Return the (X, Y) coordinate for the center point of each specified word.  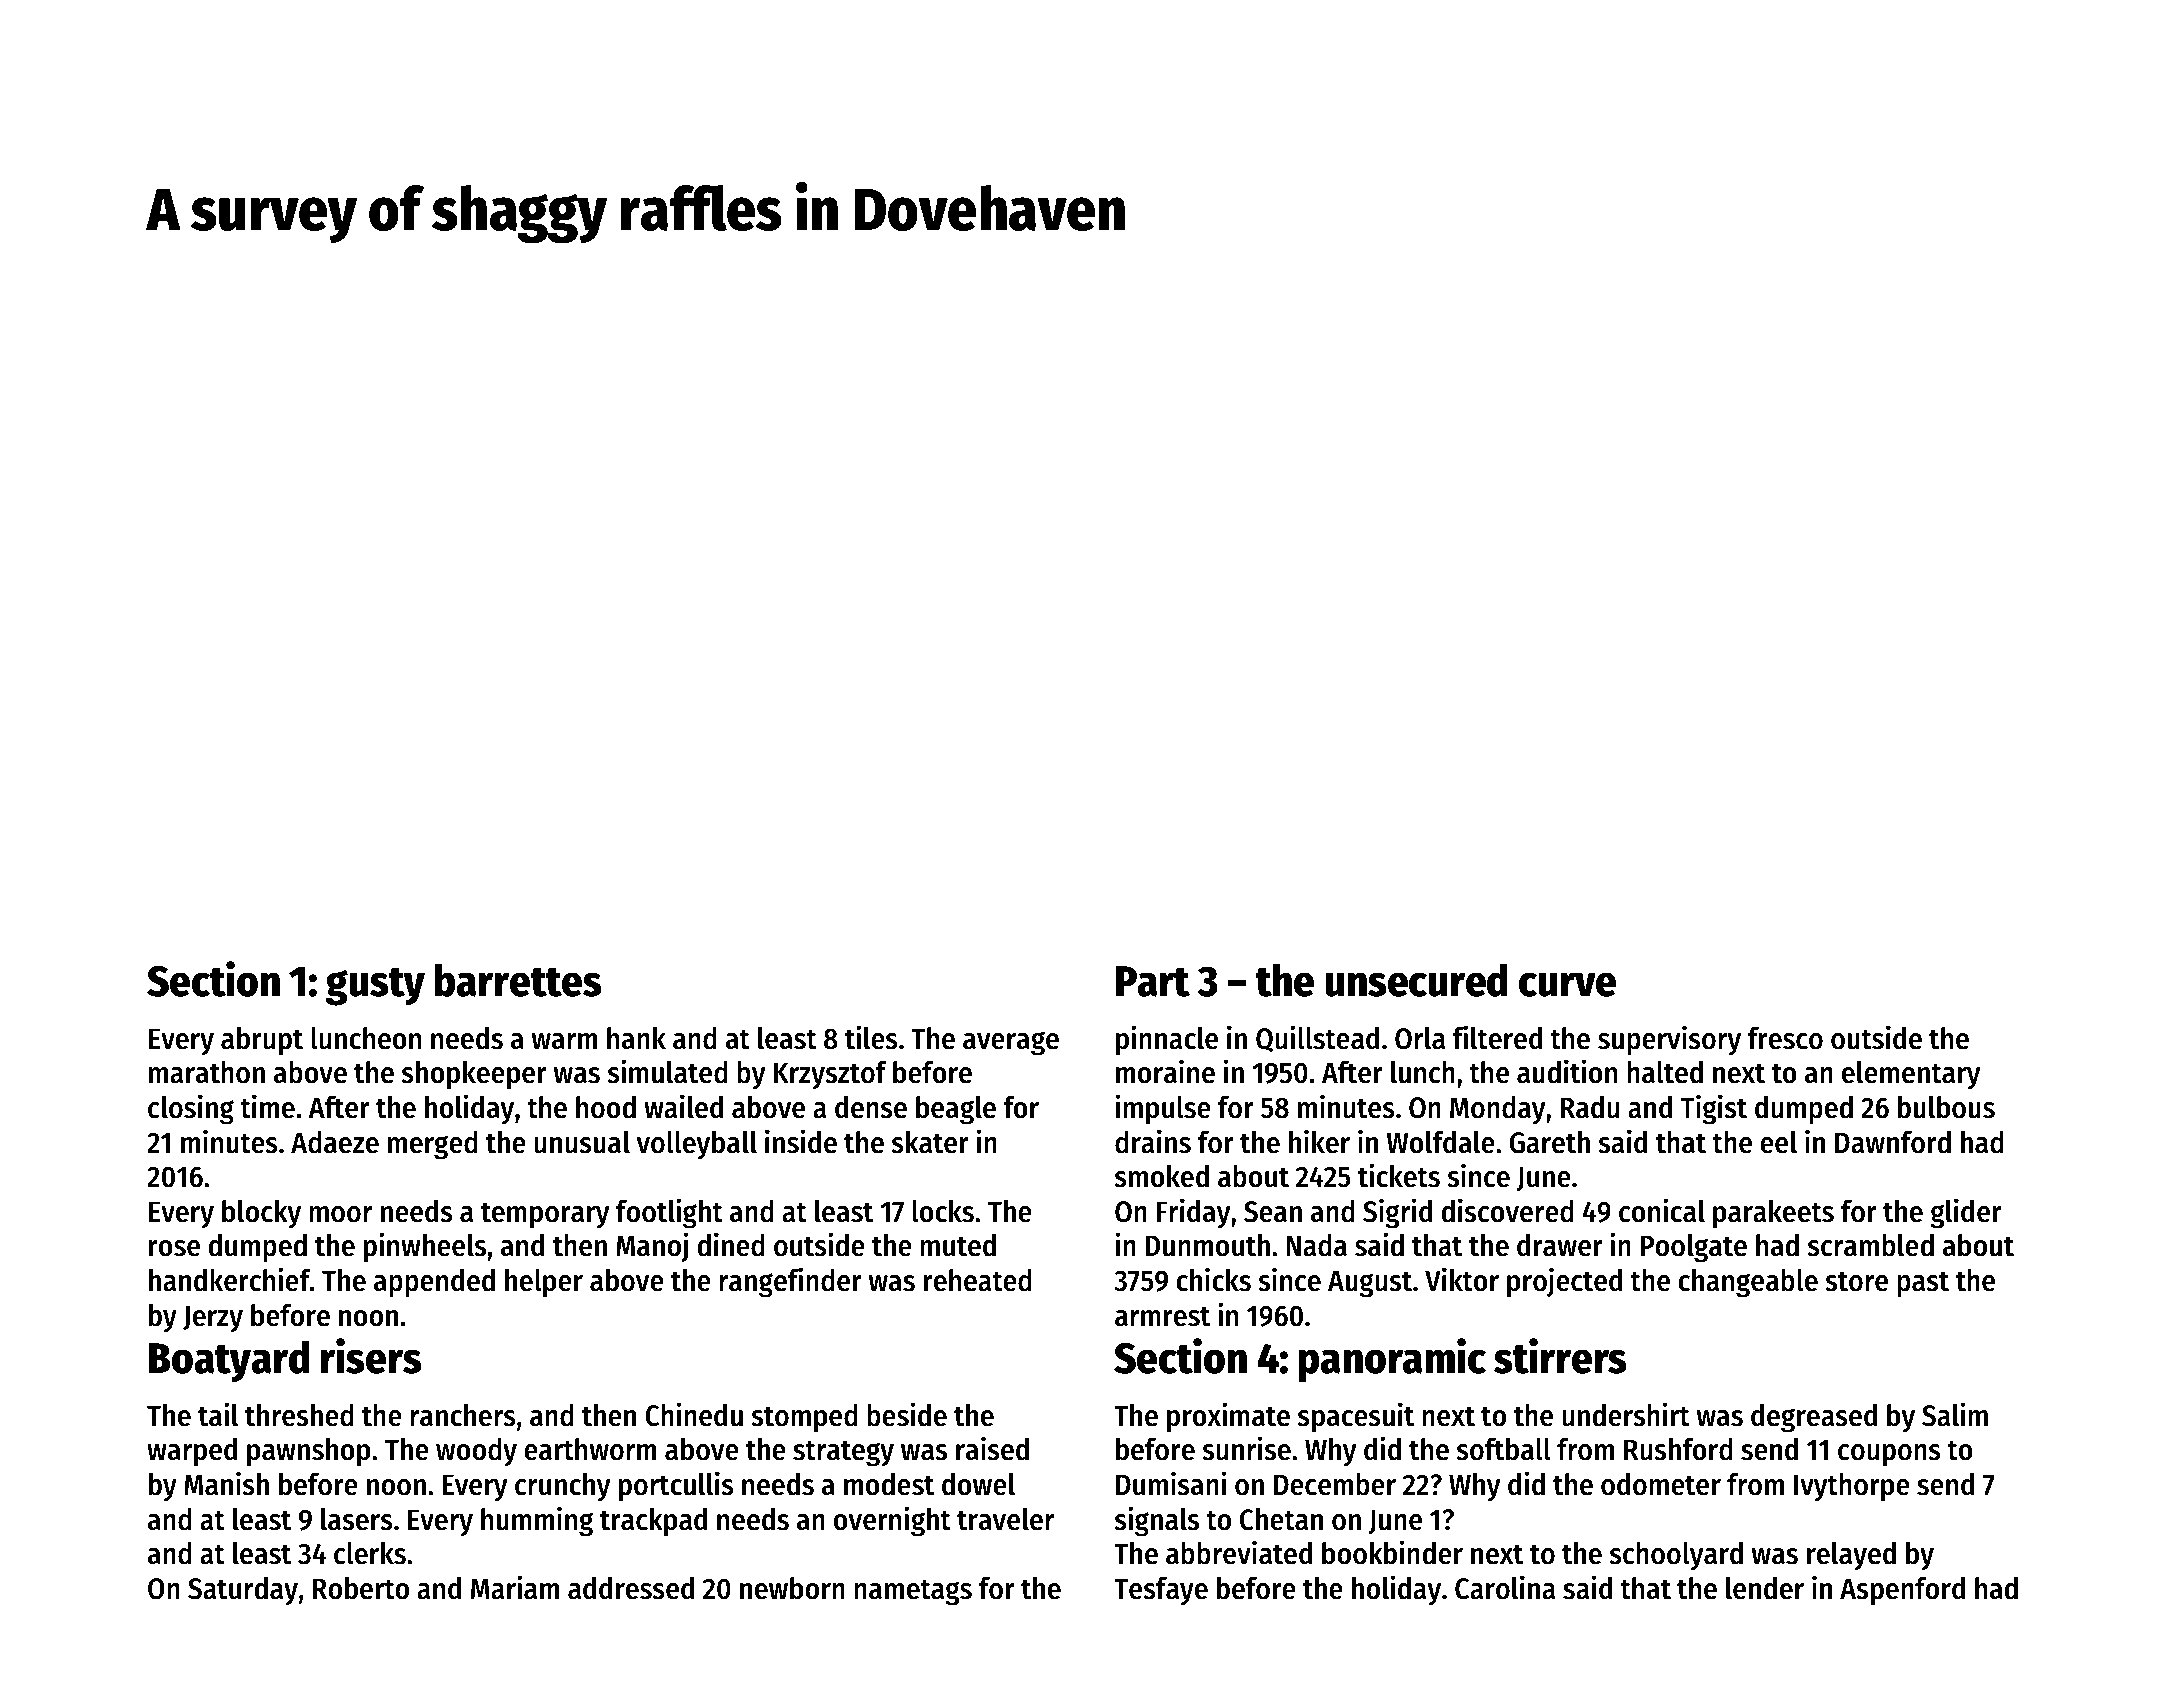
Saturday (243, 1591)
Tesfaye (1161, 1591)
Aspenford (1902, 1591)
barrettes (518, 980)
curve (1567, 984)
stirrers (1560, 1356)
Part (1153, 981)
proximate (1228, 1417)
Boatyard (229, 1361)
